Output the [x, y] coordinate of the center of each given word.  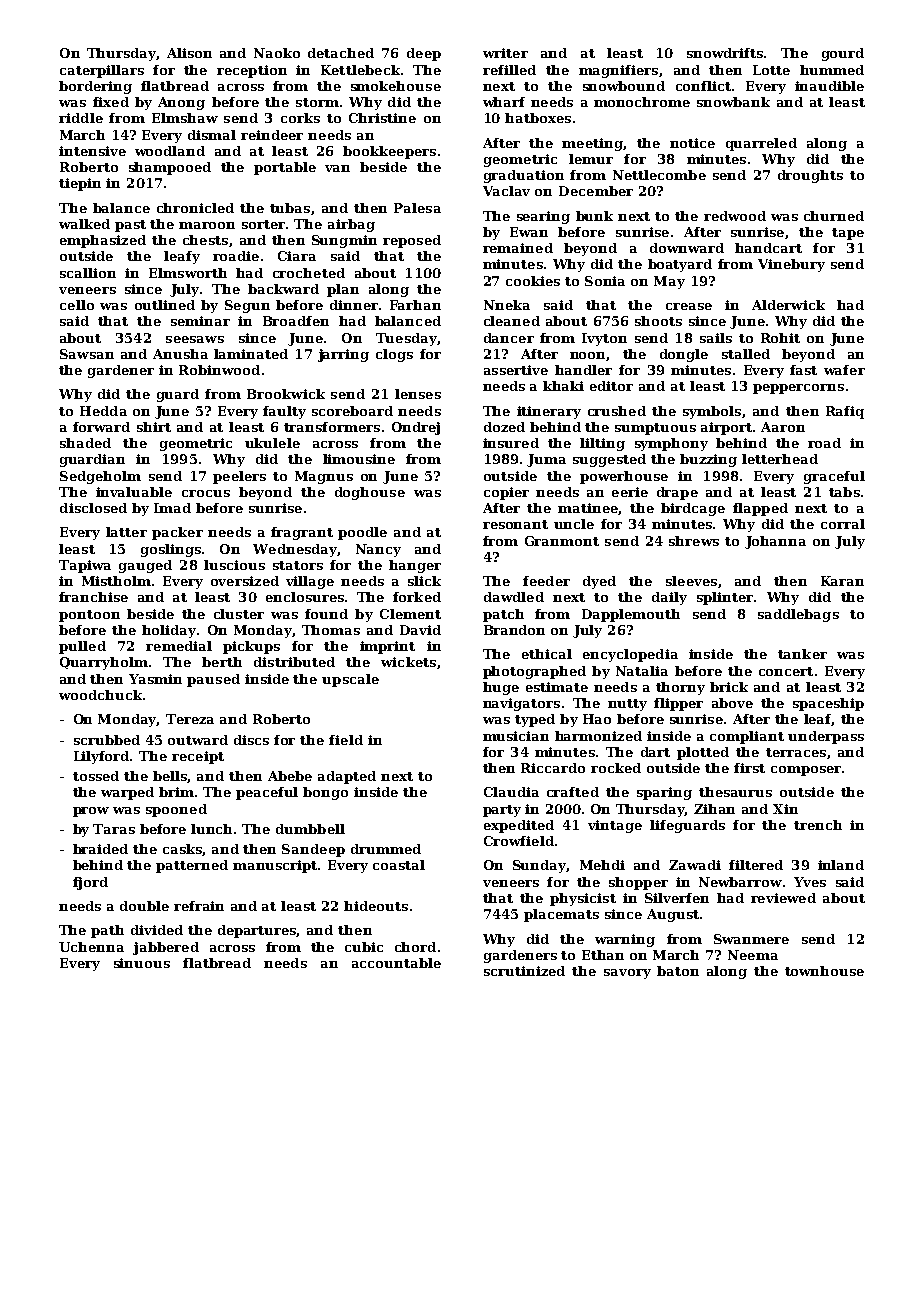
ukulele [272, 443]
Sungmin [344, 241]
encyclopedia [630, 655]
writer [505, 53]
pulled [82, 647]
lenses [418, 394]
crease [689, 306]
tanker [802, 654]
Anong [181, 103]
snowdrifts [725, 53]
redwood [735, 216]
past [130, 226]
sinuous [142, 963]
